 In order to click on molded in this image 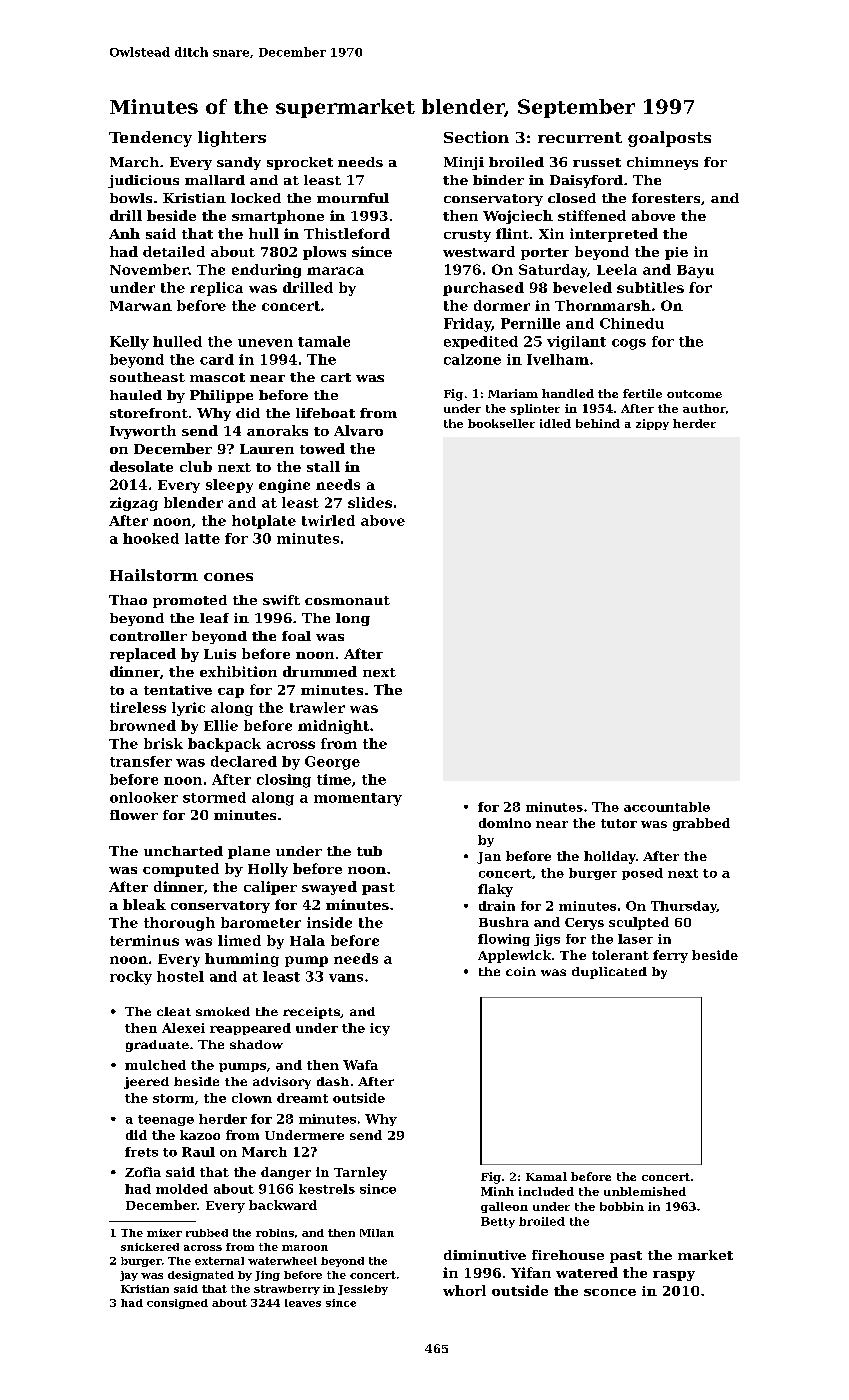, I will do `click(182, 1189)`.
